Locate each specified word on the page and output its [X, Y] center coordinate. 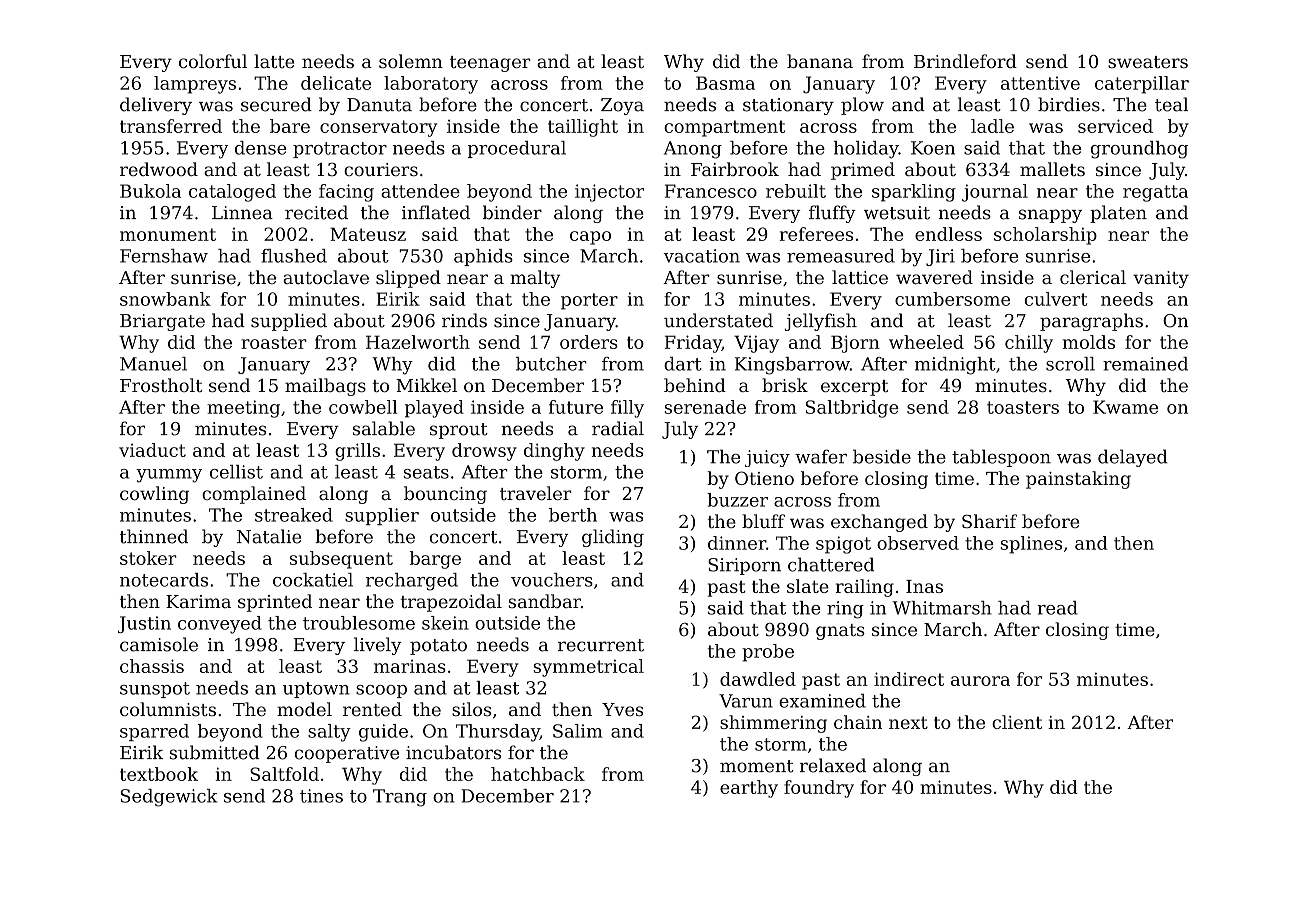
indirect [909, 679]
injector [609, 193]
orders [589, 342]
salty [329, 733]
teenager [490, 64]
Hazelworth [418, 342]
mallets [1052, 169]
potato [438, 647]
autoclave [326, 277]
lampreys [195, 85]
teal [1171, 104]
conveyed [220, 625]
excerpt [854, 388]
